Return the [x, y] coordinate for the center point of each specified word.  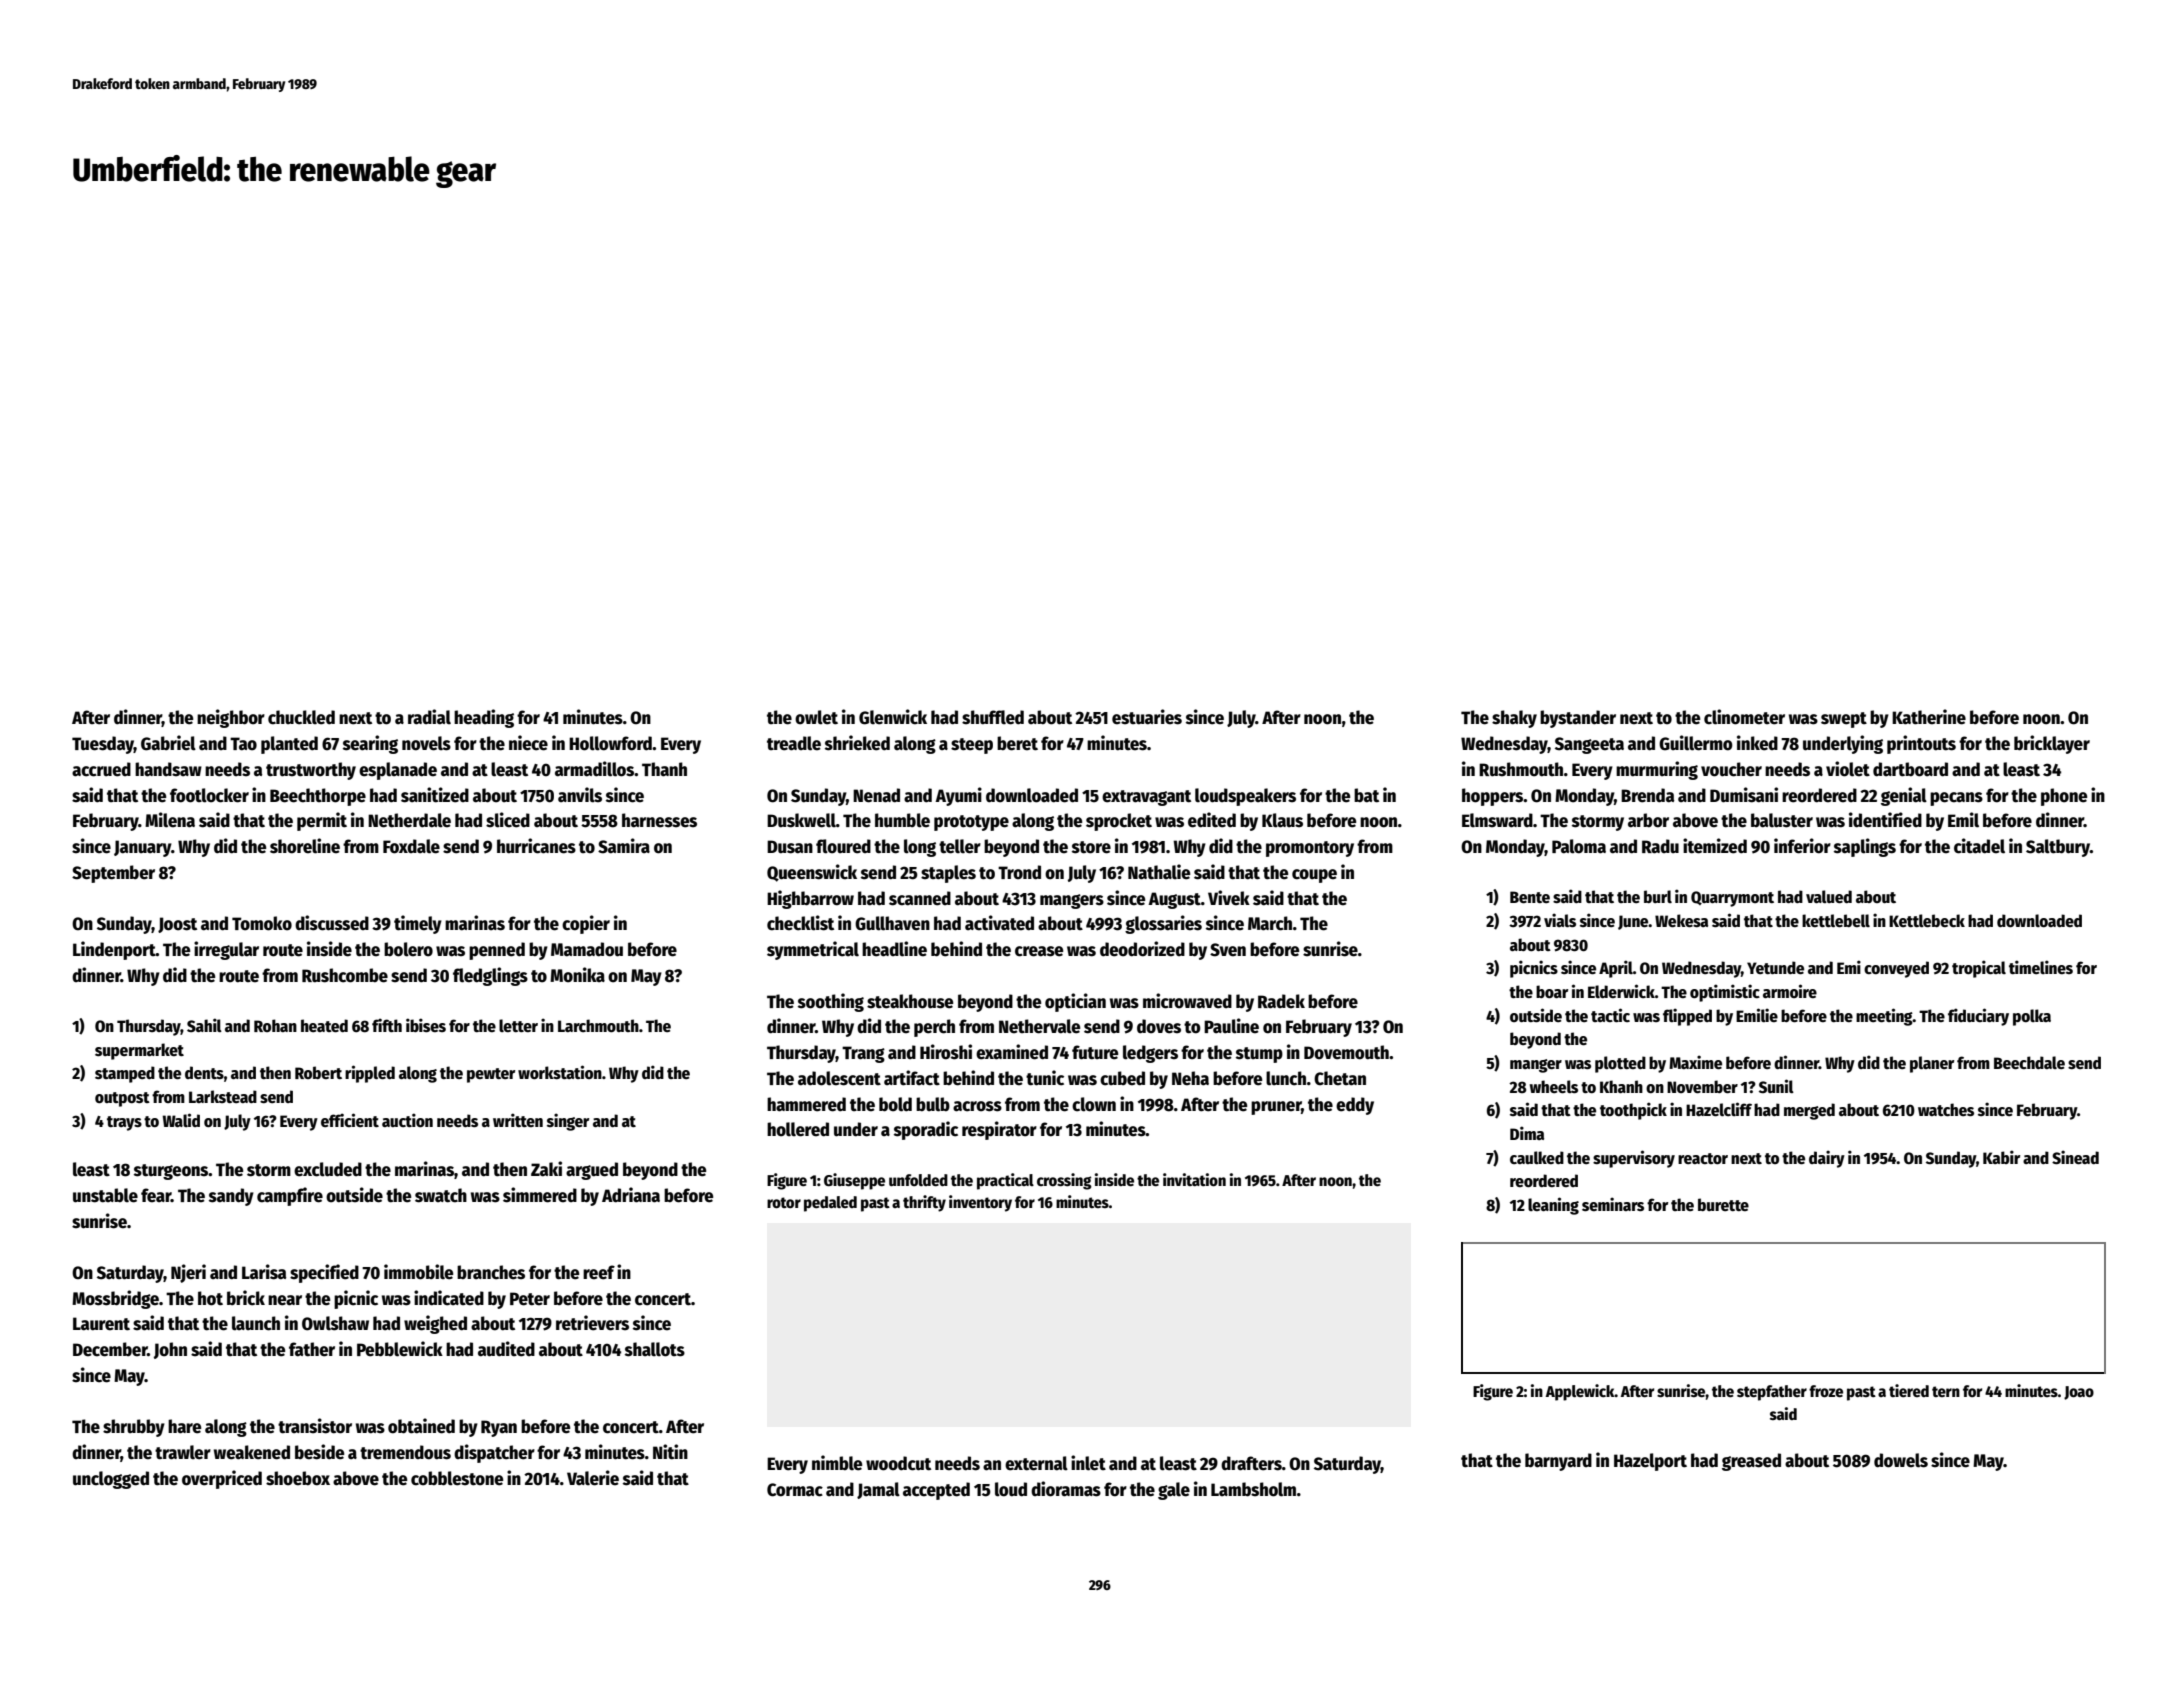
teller [960, 846]
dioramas [1066, 1489]
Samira [624, 846]
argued [592, 1171]
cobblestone [457, 1478]
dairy [1827, 1159]
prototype [971, 823]
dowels [1901, 1460]
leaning [1553, 1206]
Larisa [264, 1272]
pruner [1276, 1108]
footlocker [209, 795]
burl [1658, 896]
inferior [1802, 846]
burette [1723, 1204]
